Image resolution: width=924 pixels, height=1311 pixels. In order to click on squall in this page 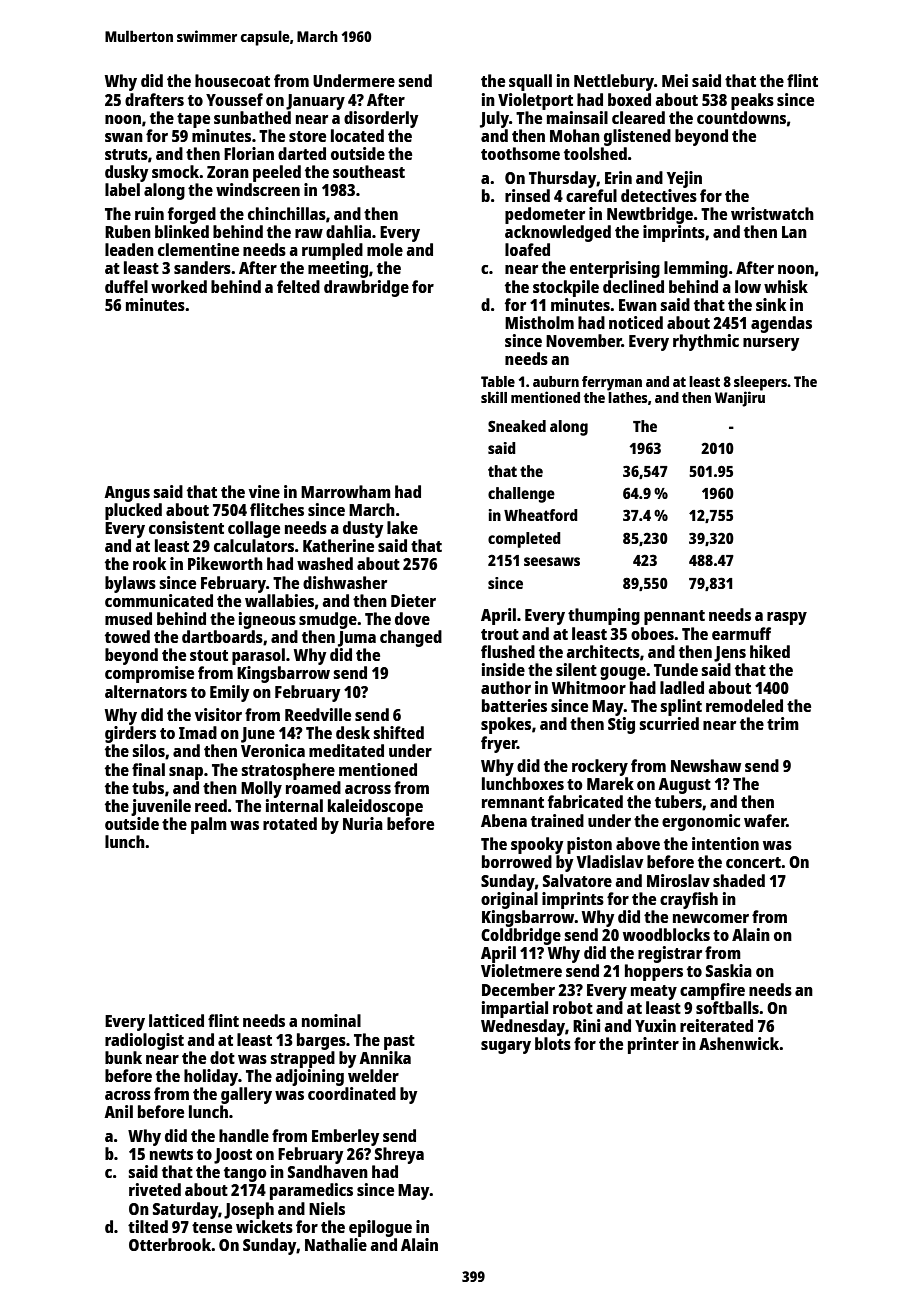, I will do `click(530, 82)`.
